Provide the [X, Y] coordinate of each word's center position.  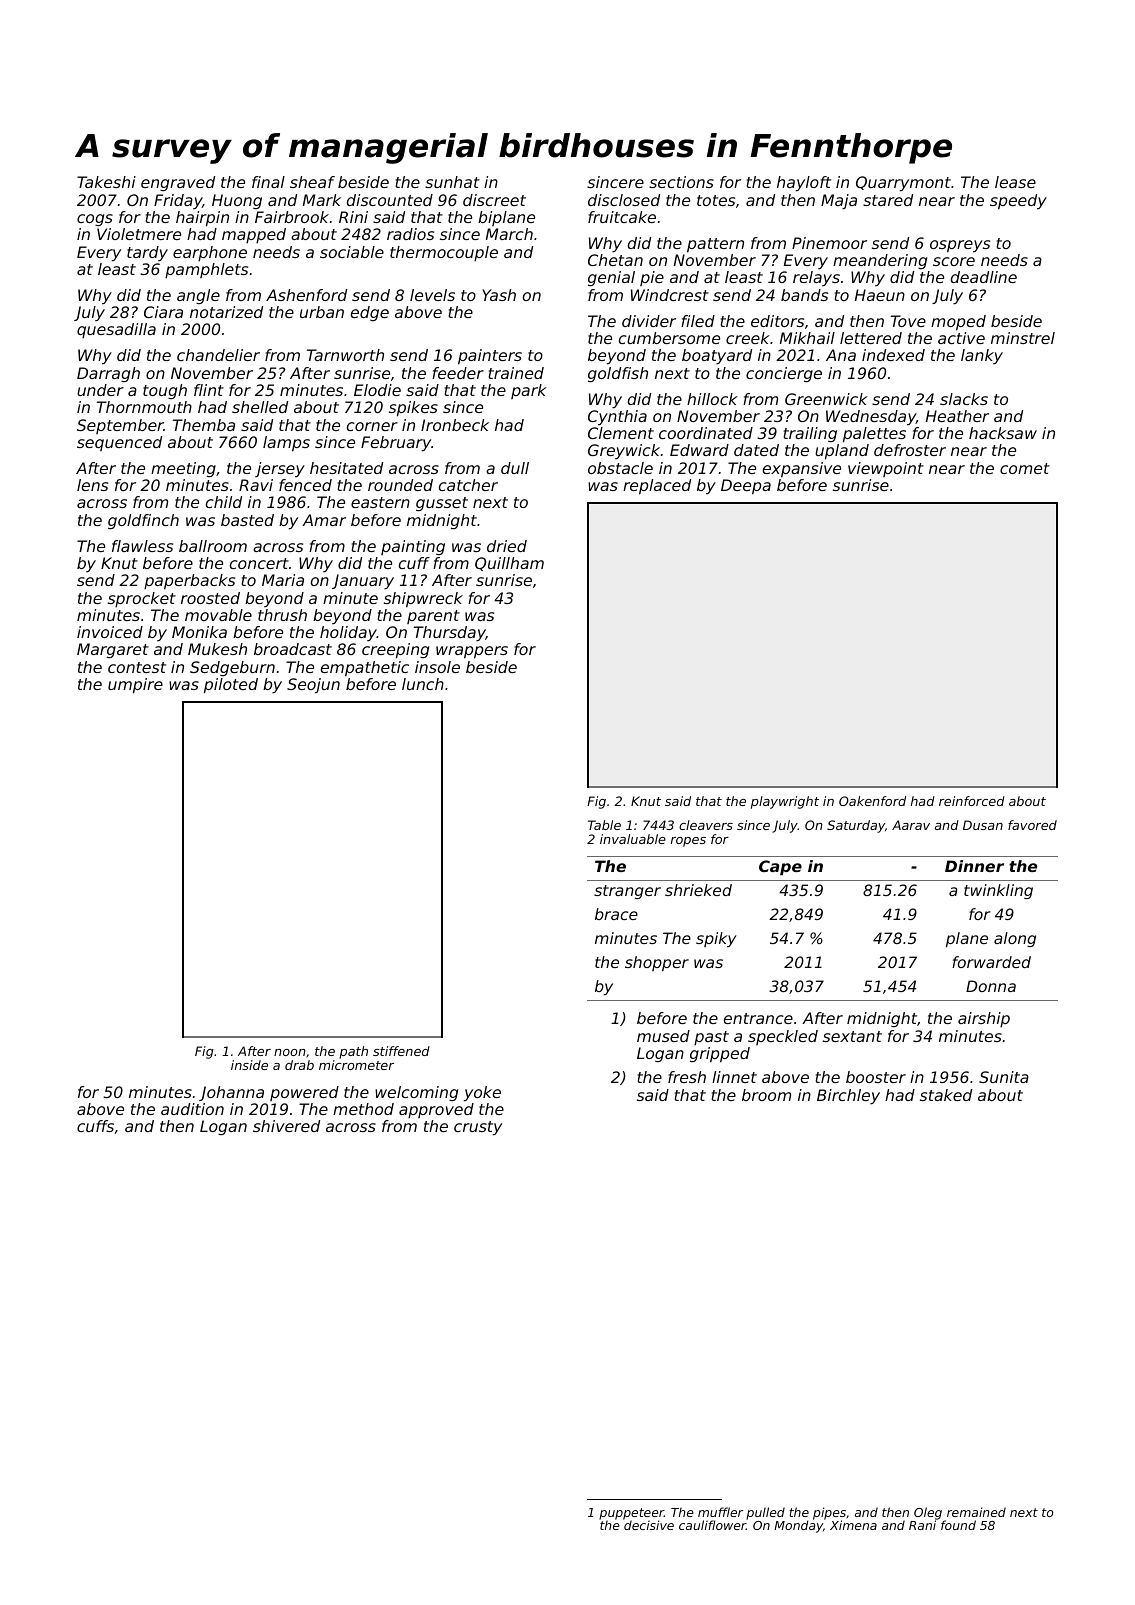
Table [604, 825]
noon [290, 1052]
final [268, 182]
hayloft [804, 184]
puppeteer [631, 1514]
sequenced [119, 443]
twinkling [998, 891]
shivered [286, 1126]
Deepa [746, 487]
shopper [657, 963]
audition [192, 1109]
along [1015, 939]
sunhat [452, 182]
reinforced [972, 801]
